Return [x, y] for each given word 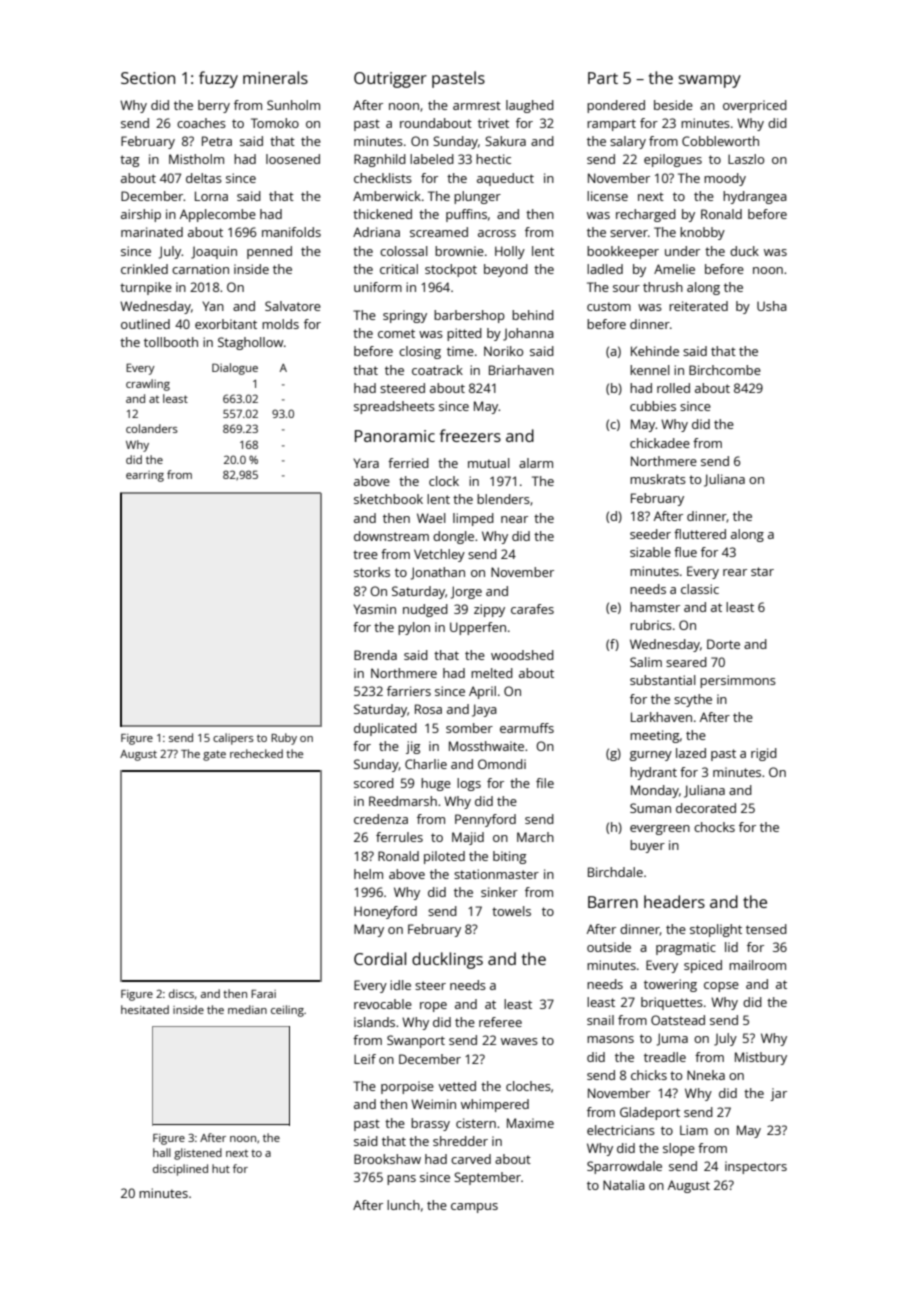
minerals [275, 77]
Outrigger [390, 80]
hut [221, 1168]
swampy [710, 81]
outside [609, 947]
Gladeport [650, 1113]
